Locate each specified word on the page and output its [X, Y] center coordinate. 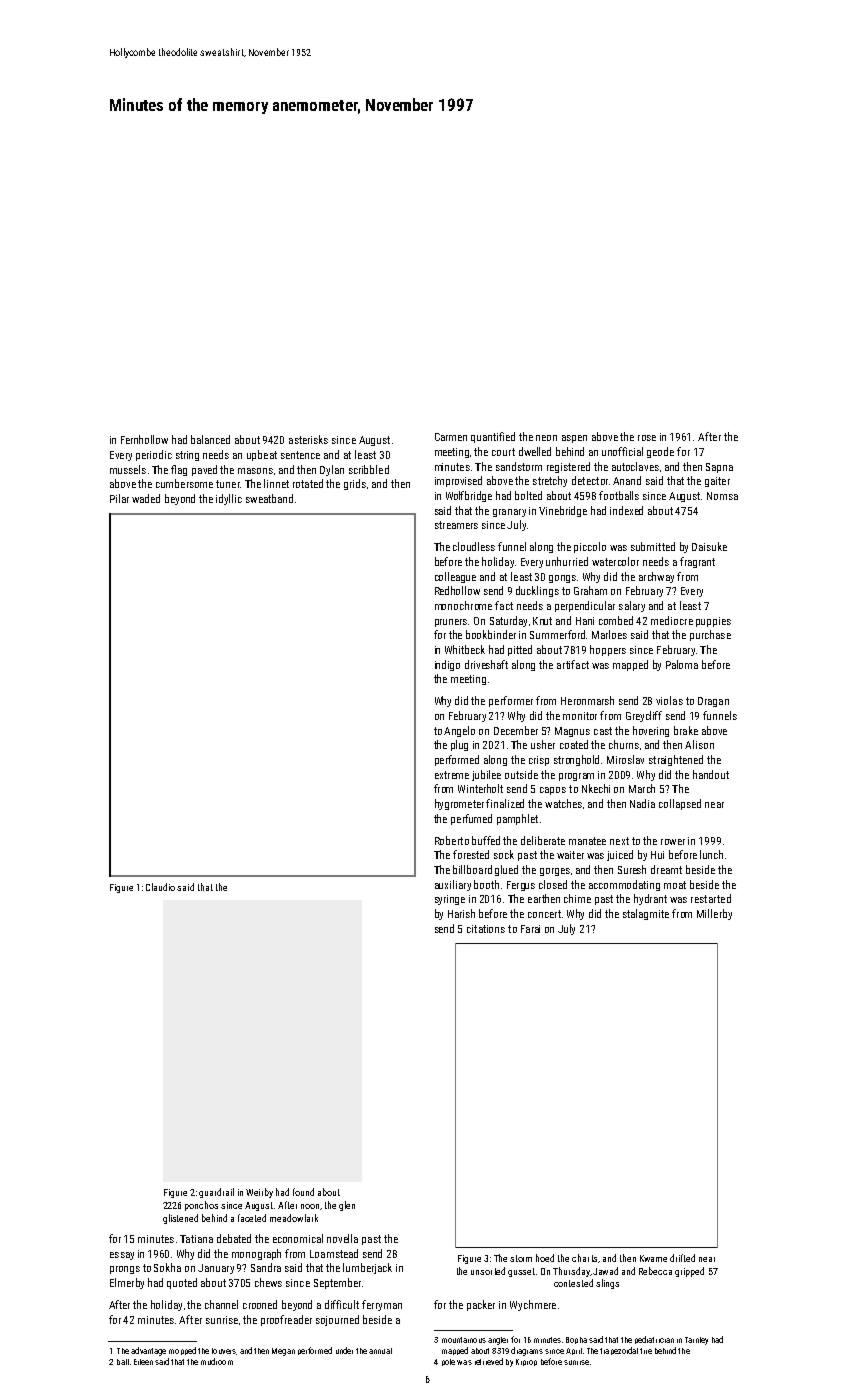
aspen [574, 439]
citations [486, 929]
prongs [125, 1270]
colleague [455, 577]
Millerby [714, 914]
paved [204, 470]
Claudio [160, 887]
